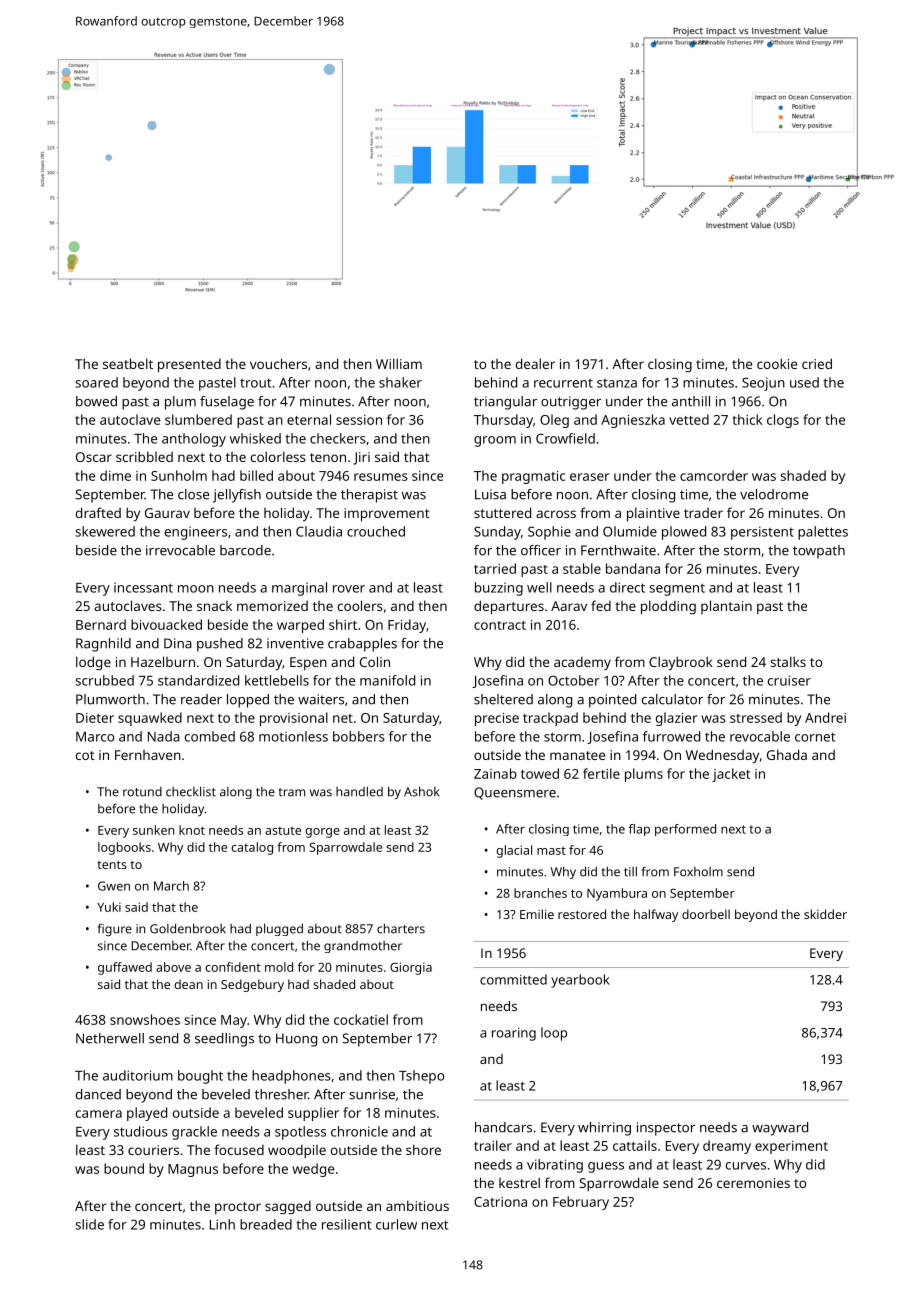  What do you see at coordinates (706, 914) in the screenshot?
I see `doorbell` at bounding box center [706, 914].
